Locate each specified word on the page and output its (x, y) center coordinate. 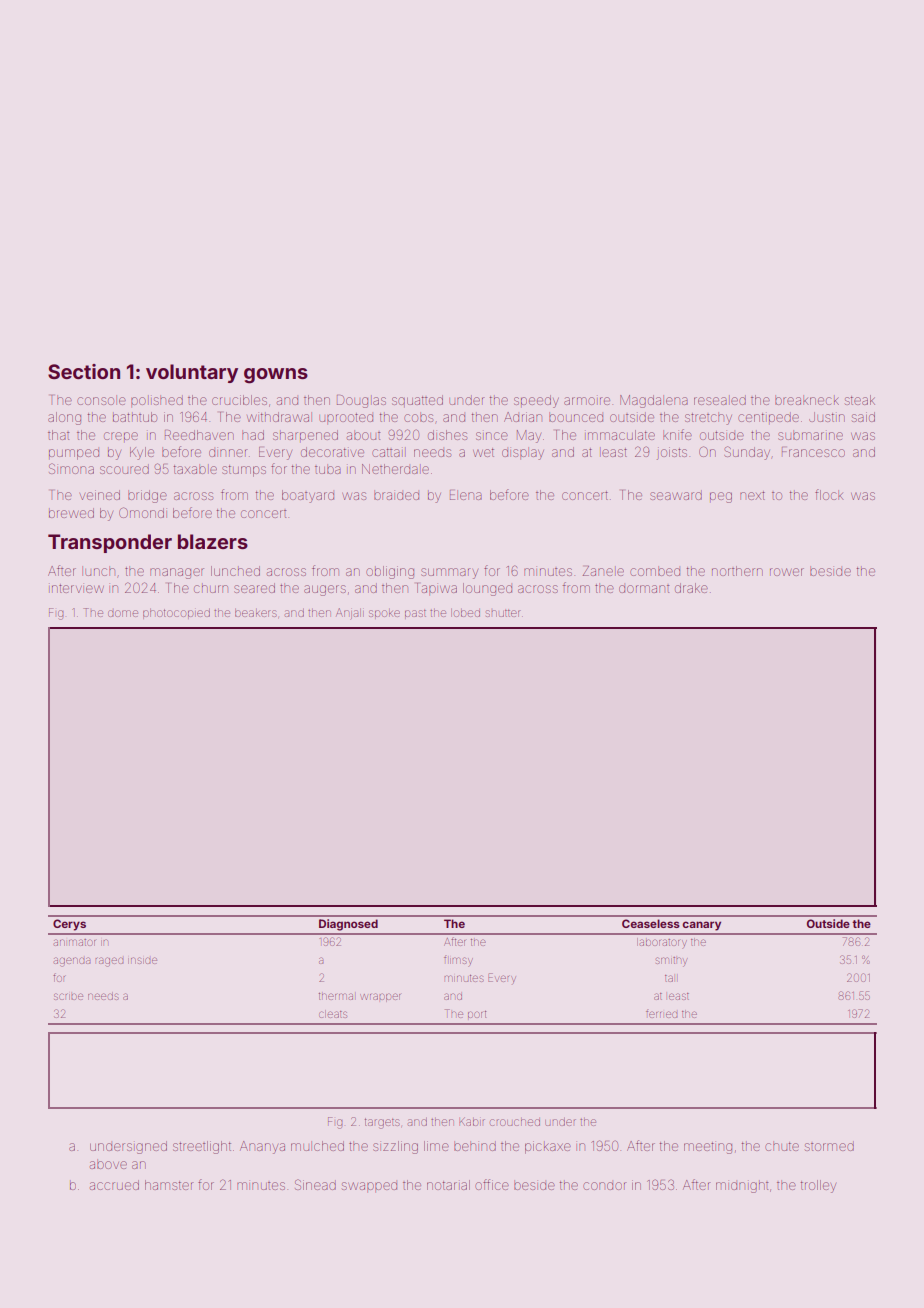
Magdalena (654, 401)
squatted (417, 401)
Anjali (350, 613)
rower (787, 572)
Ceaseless (651, 923)
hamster (169, 1185)
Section (84, 371)
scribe (68, 996)
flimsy (458, 961)
